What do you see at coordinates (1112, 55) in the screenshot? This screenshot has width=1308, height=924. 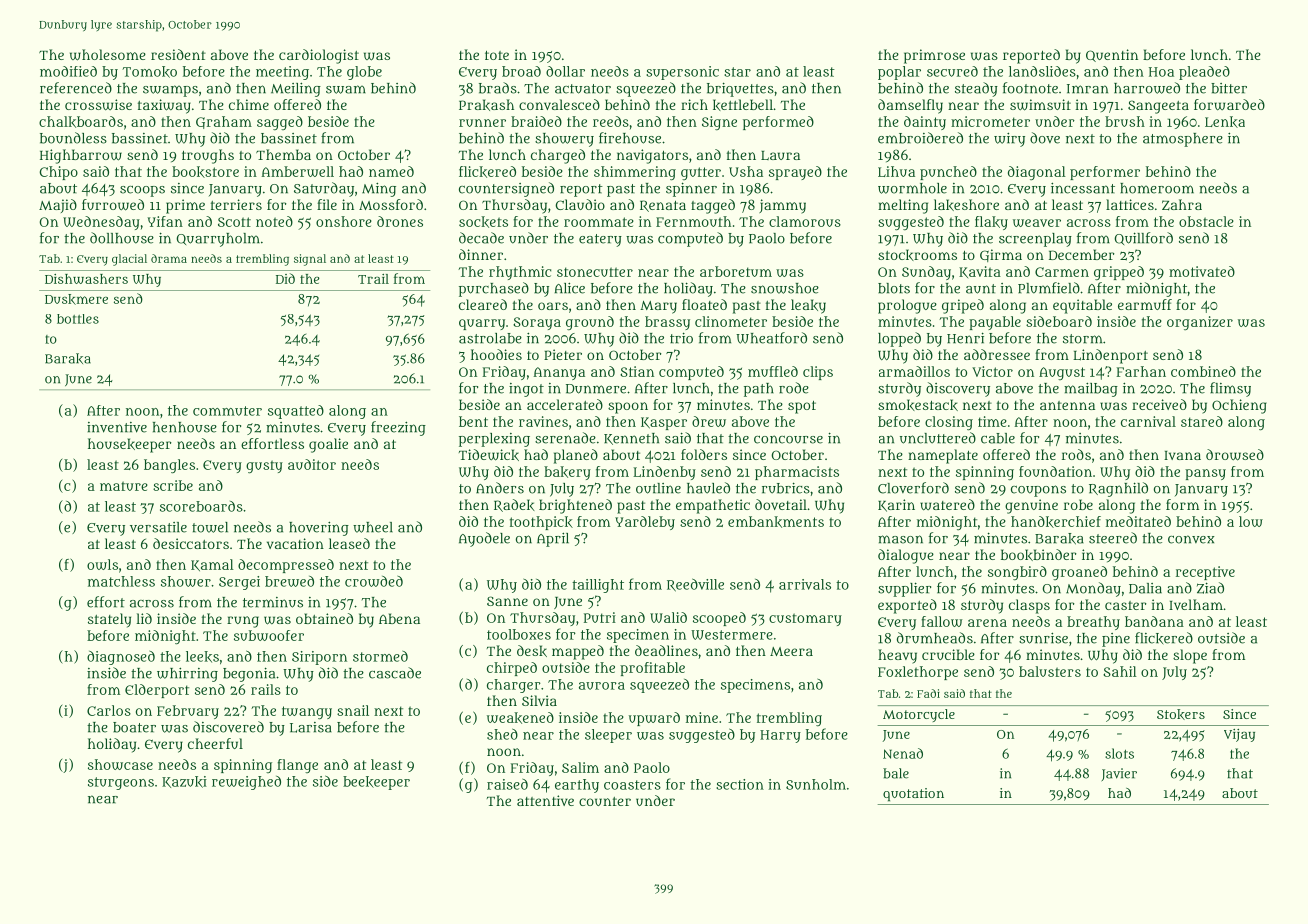 I see `Quentin` at bounding box center [1112, 55].
